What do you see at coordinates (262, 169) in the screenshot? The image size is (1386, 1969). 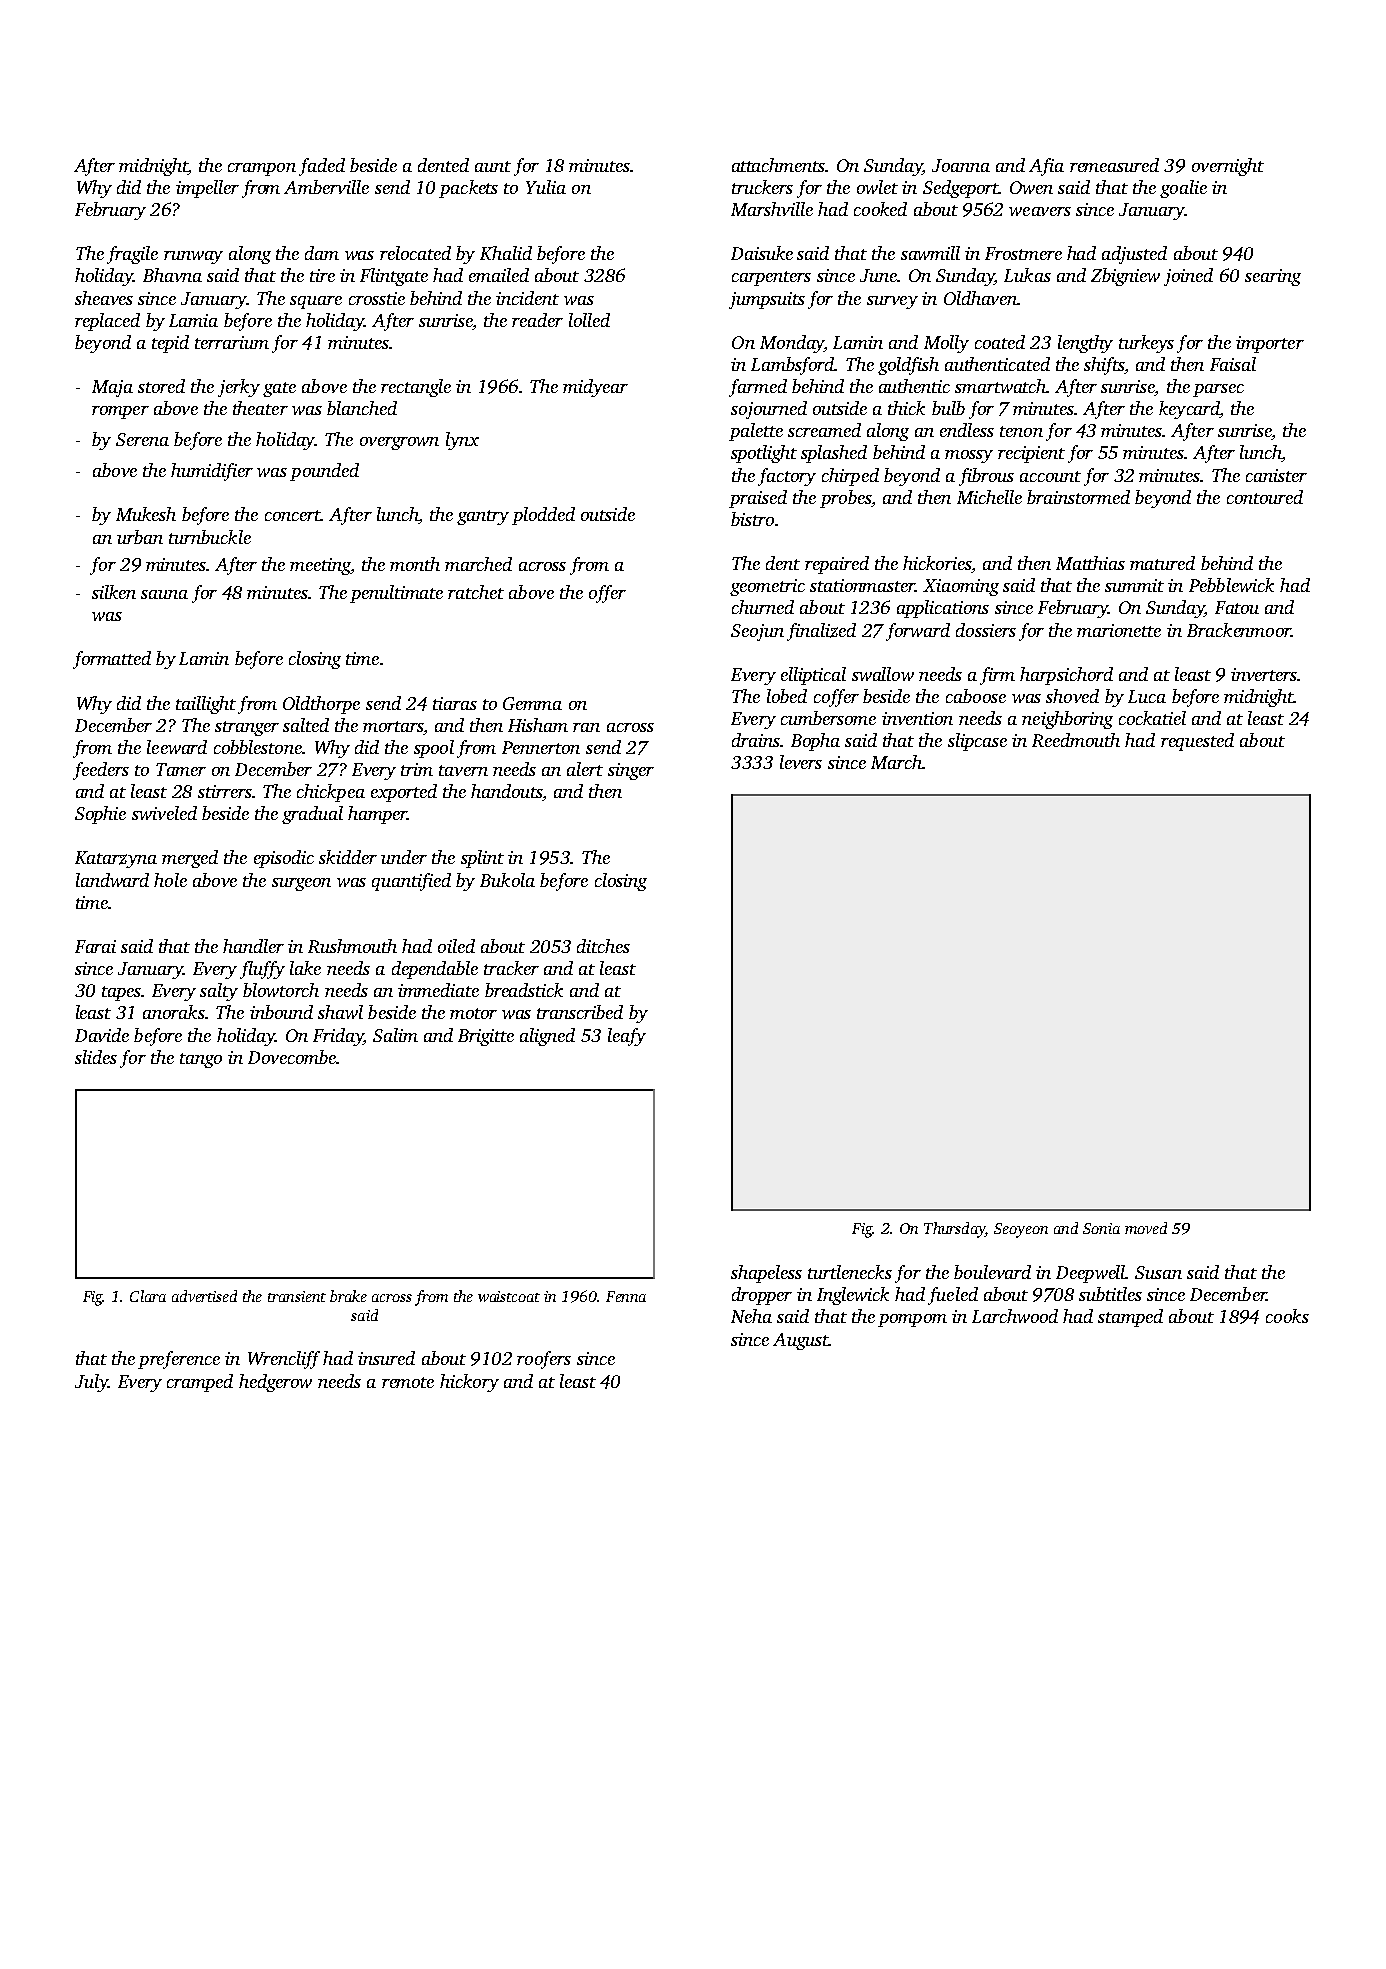 I see `crampon` at bounding box center [262, 169].
